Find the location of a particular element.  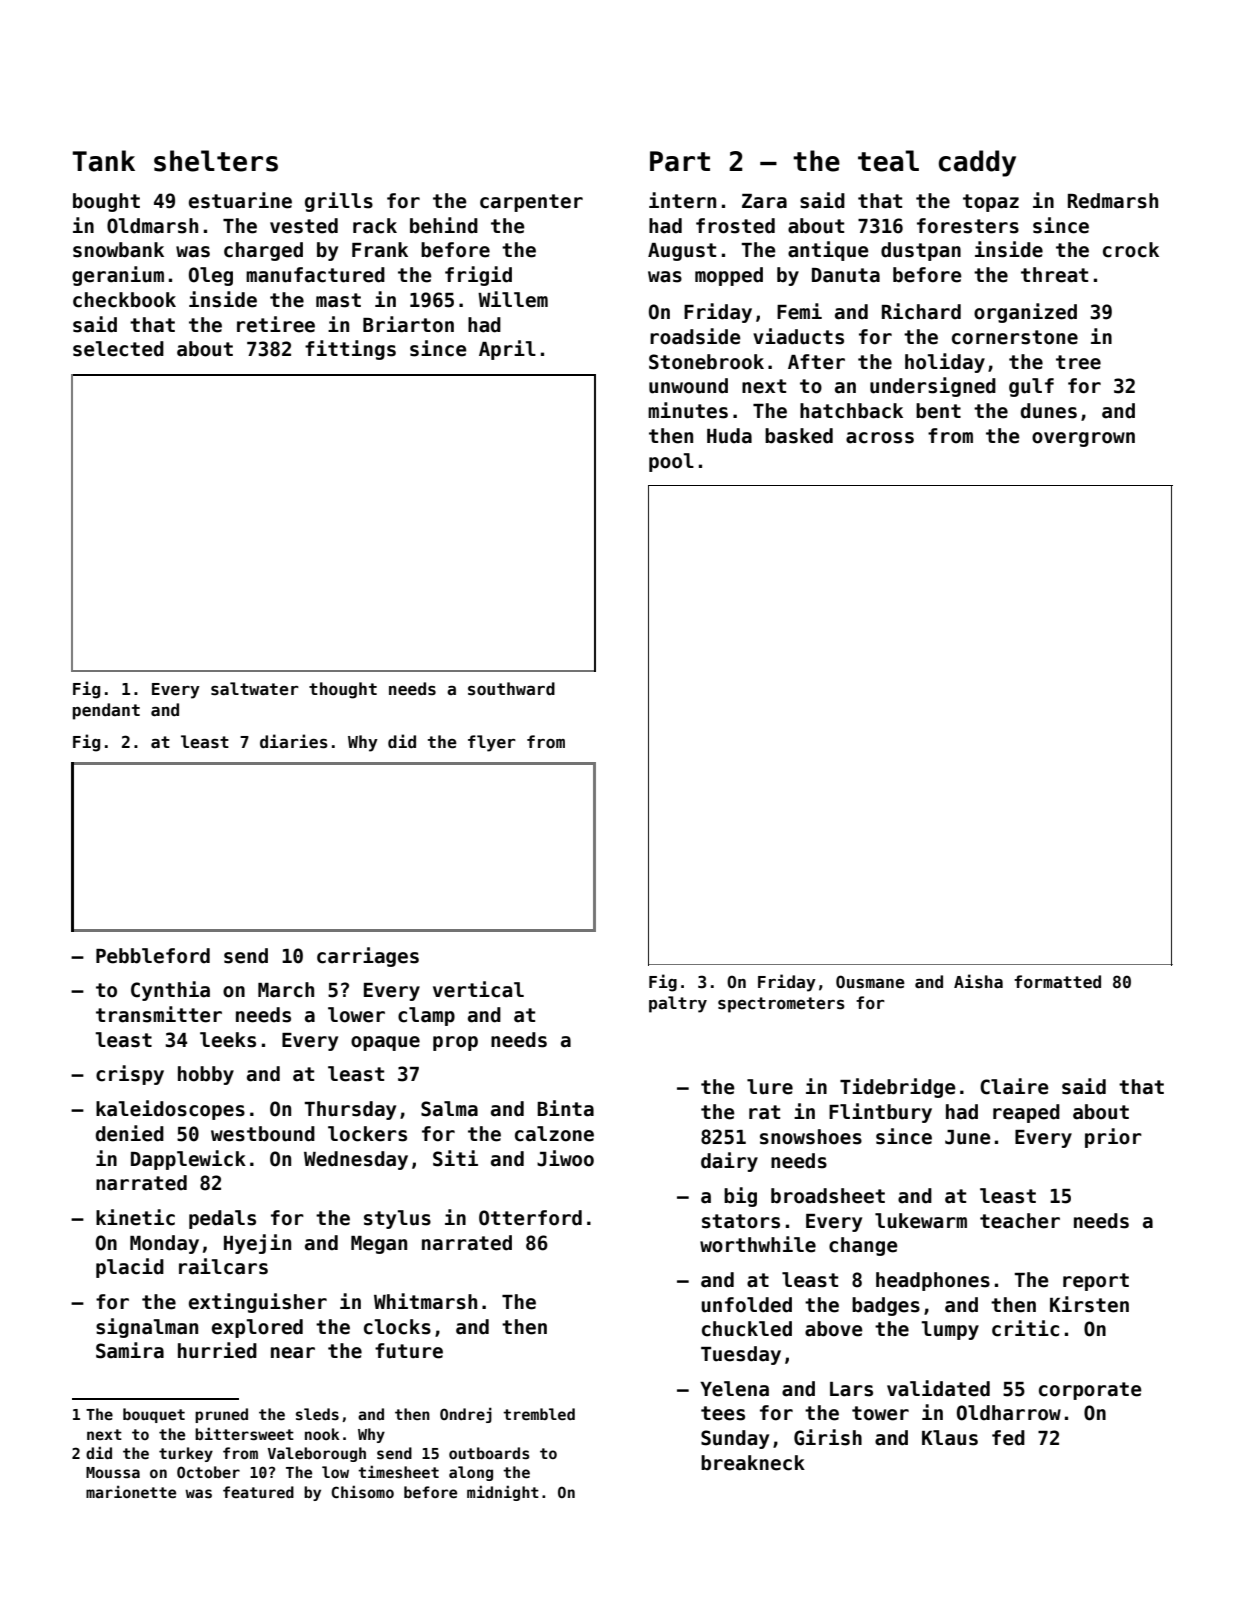

paltry is located at coordinates (678, 1004).
